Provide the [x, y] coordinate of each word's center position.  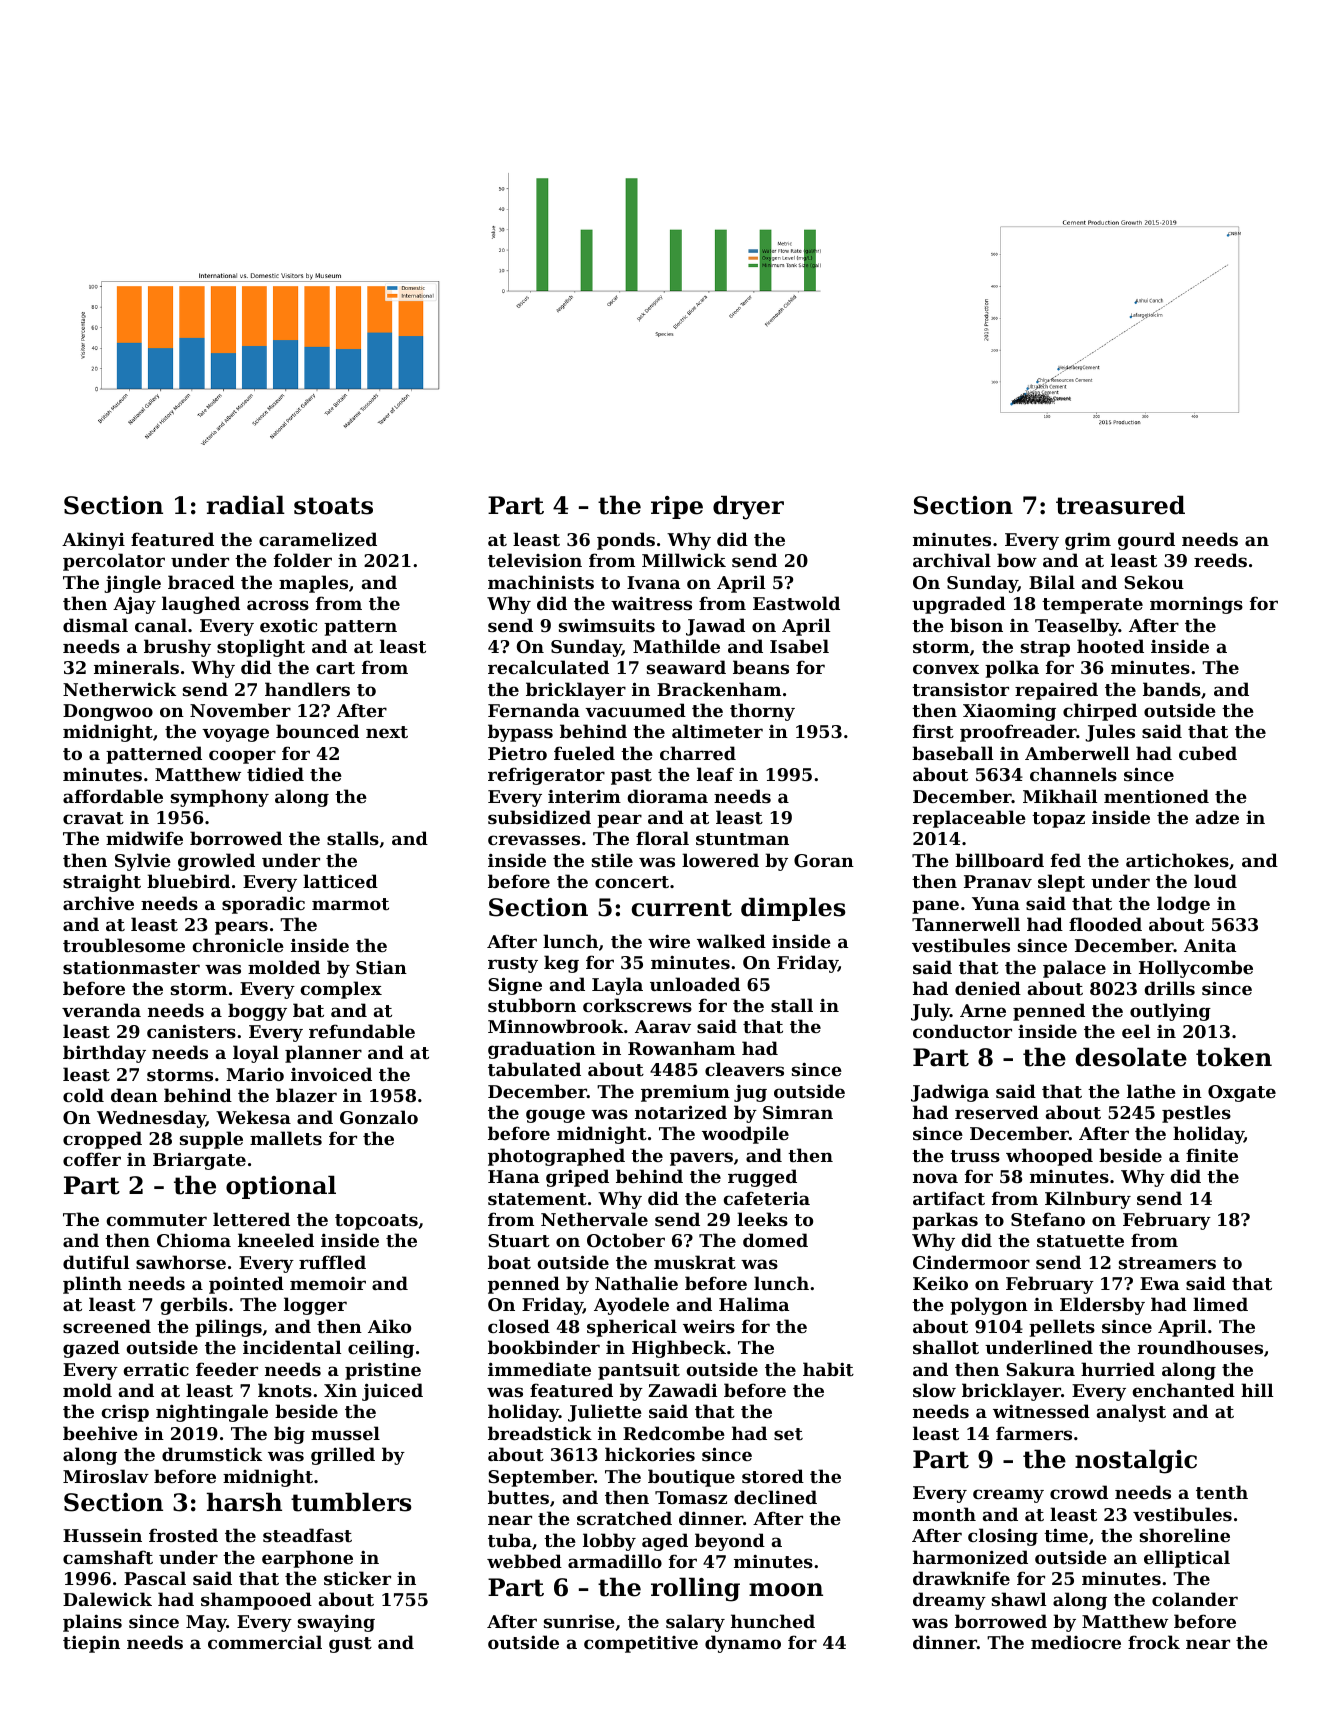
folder [303, 560]
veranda [101, 1010]
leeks [762, 1219]
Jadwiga [950, 1093]
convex [946, 669]
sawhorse [181, 1262]
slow [934, 1390]
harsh [244, 1502]
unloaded [695, 984]
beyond [730, 1542]
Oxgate [1242, 1093]
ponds [626, 541]
